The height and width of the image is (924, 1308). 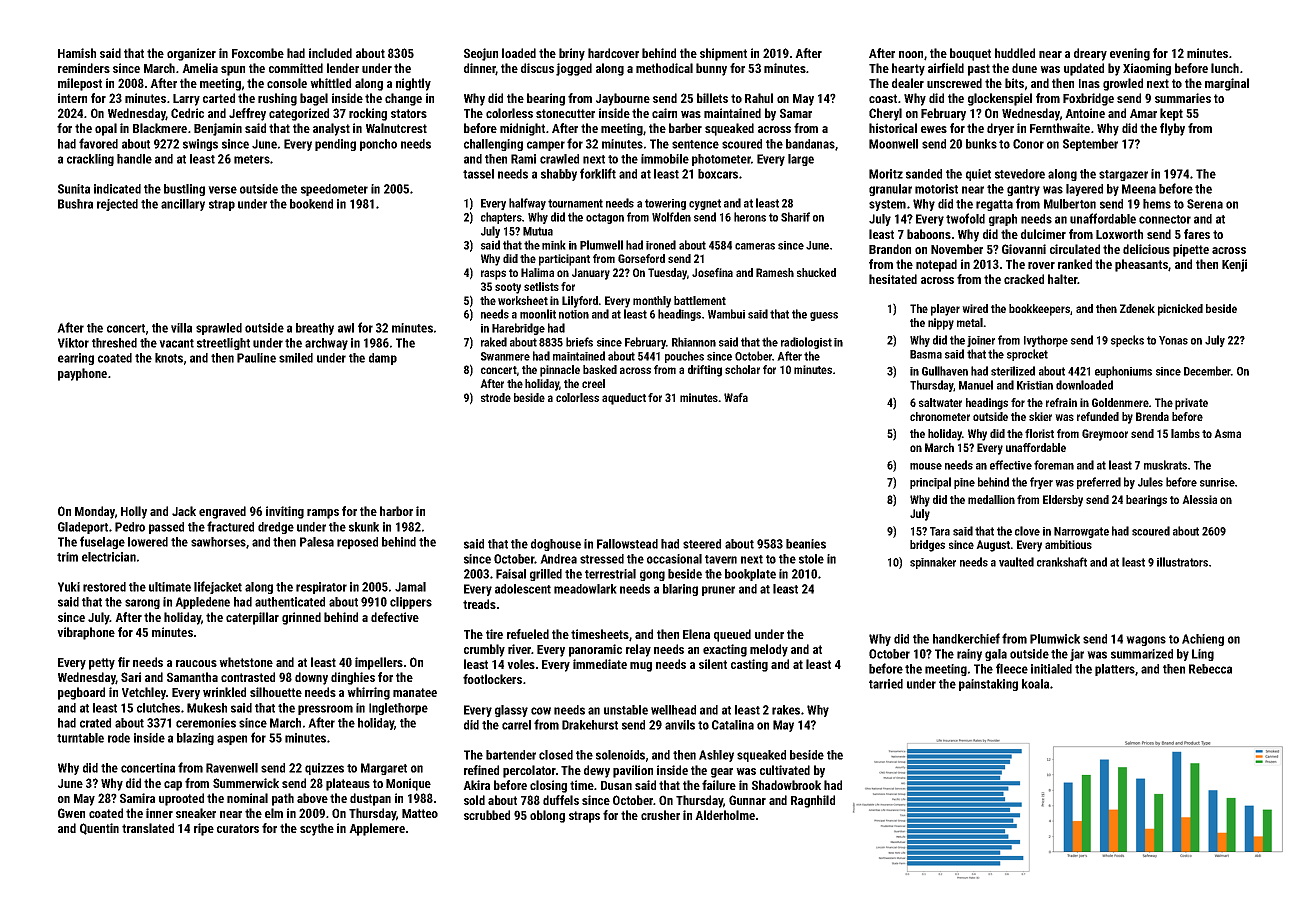 What do you see at coordinates (940, 416) in the image?
I see `chronometer` at bounding box center [940, 416].
